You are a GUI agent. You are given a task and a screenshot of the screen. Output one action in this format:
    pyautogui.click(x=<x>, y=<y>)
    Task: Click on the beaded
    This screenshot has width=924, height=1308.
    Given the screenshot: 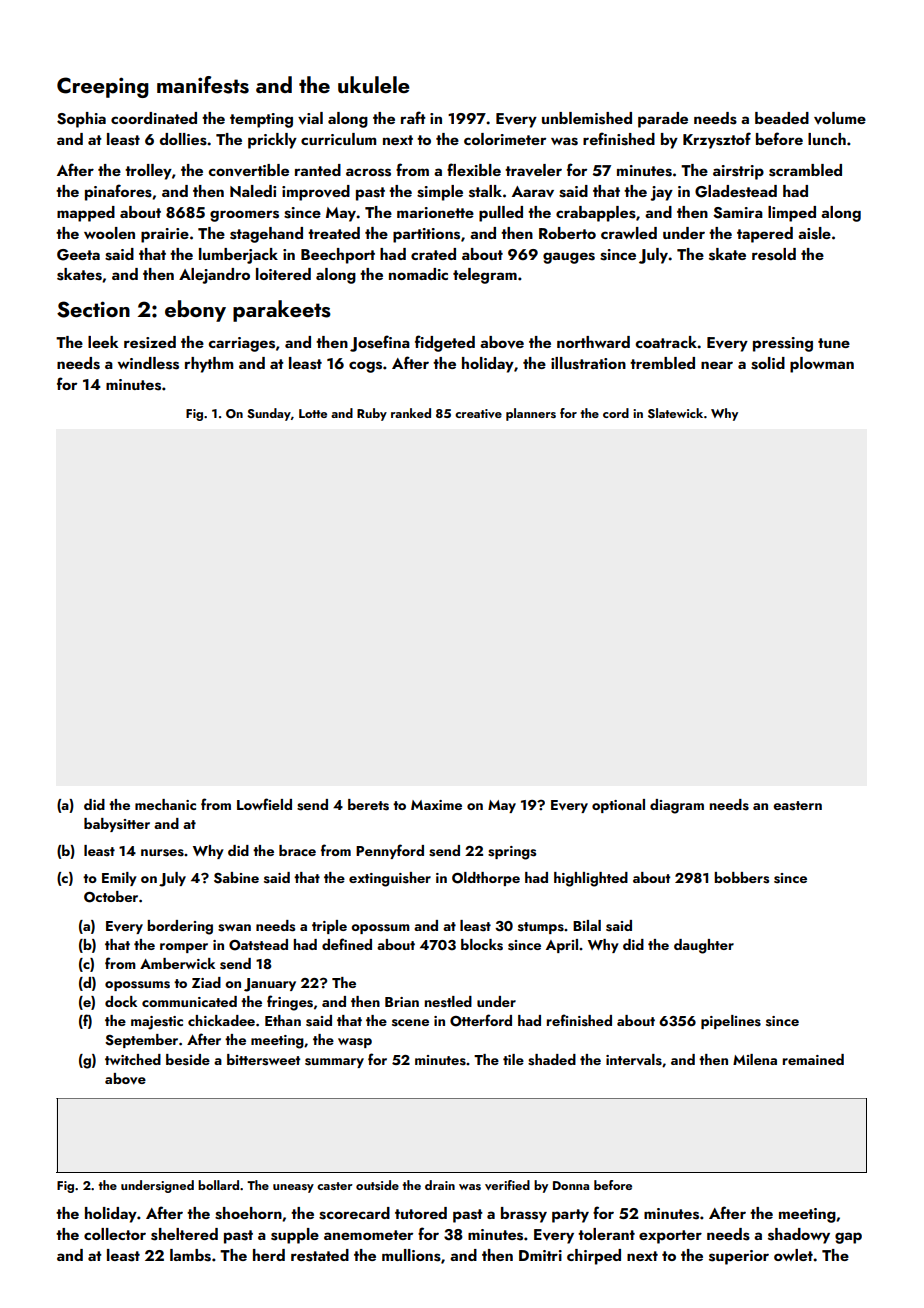 What is the action you would take?
    pyautogui.click(x=782, y=118)
